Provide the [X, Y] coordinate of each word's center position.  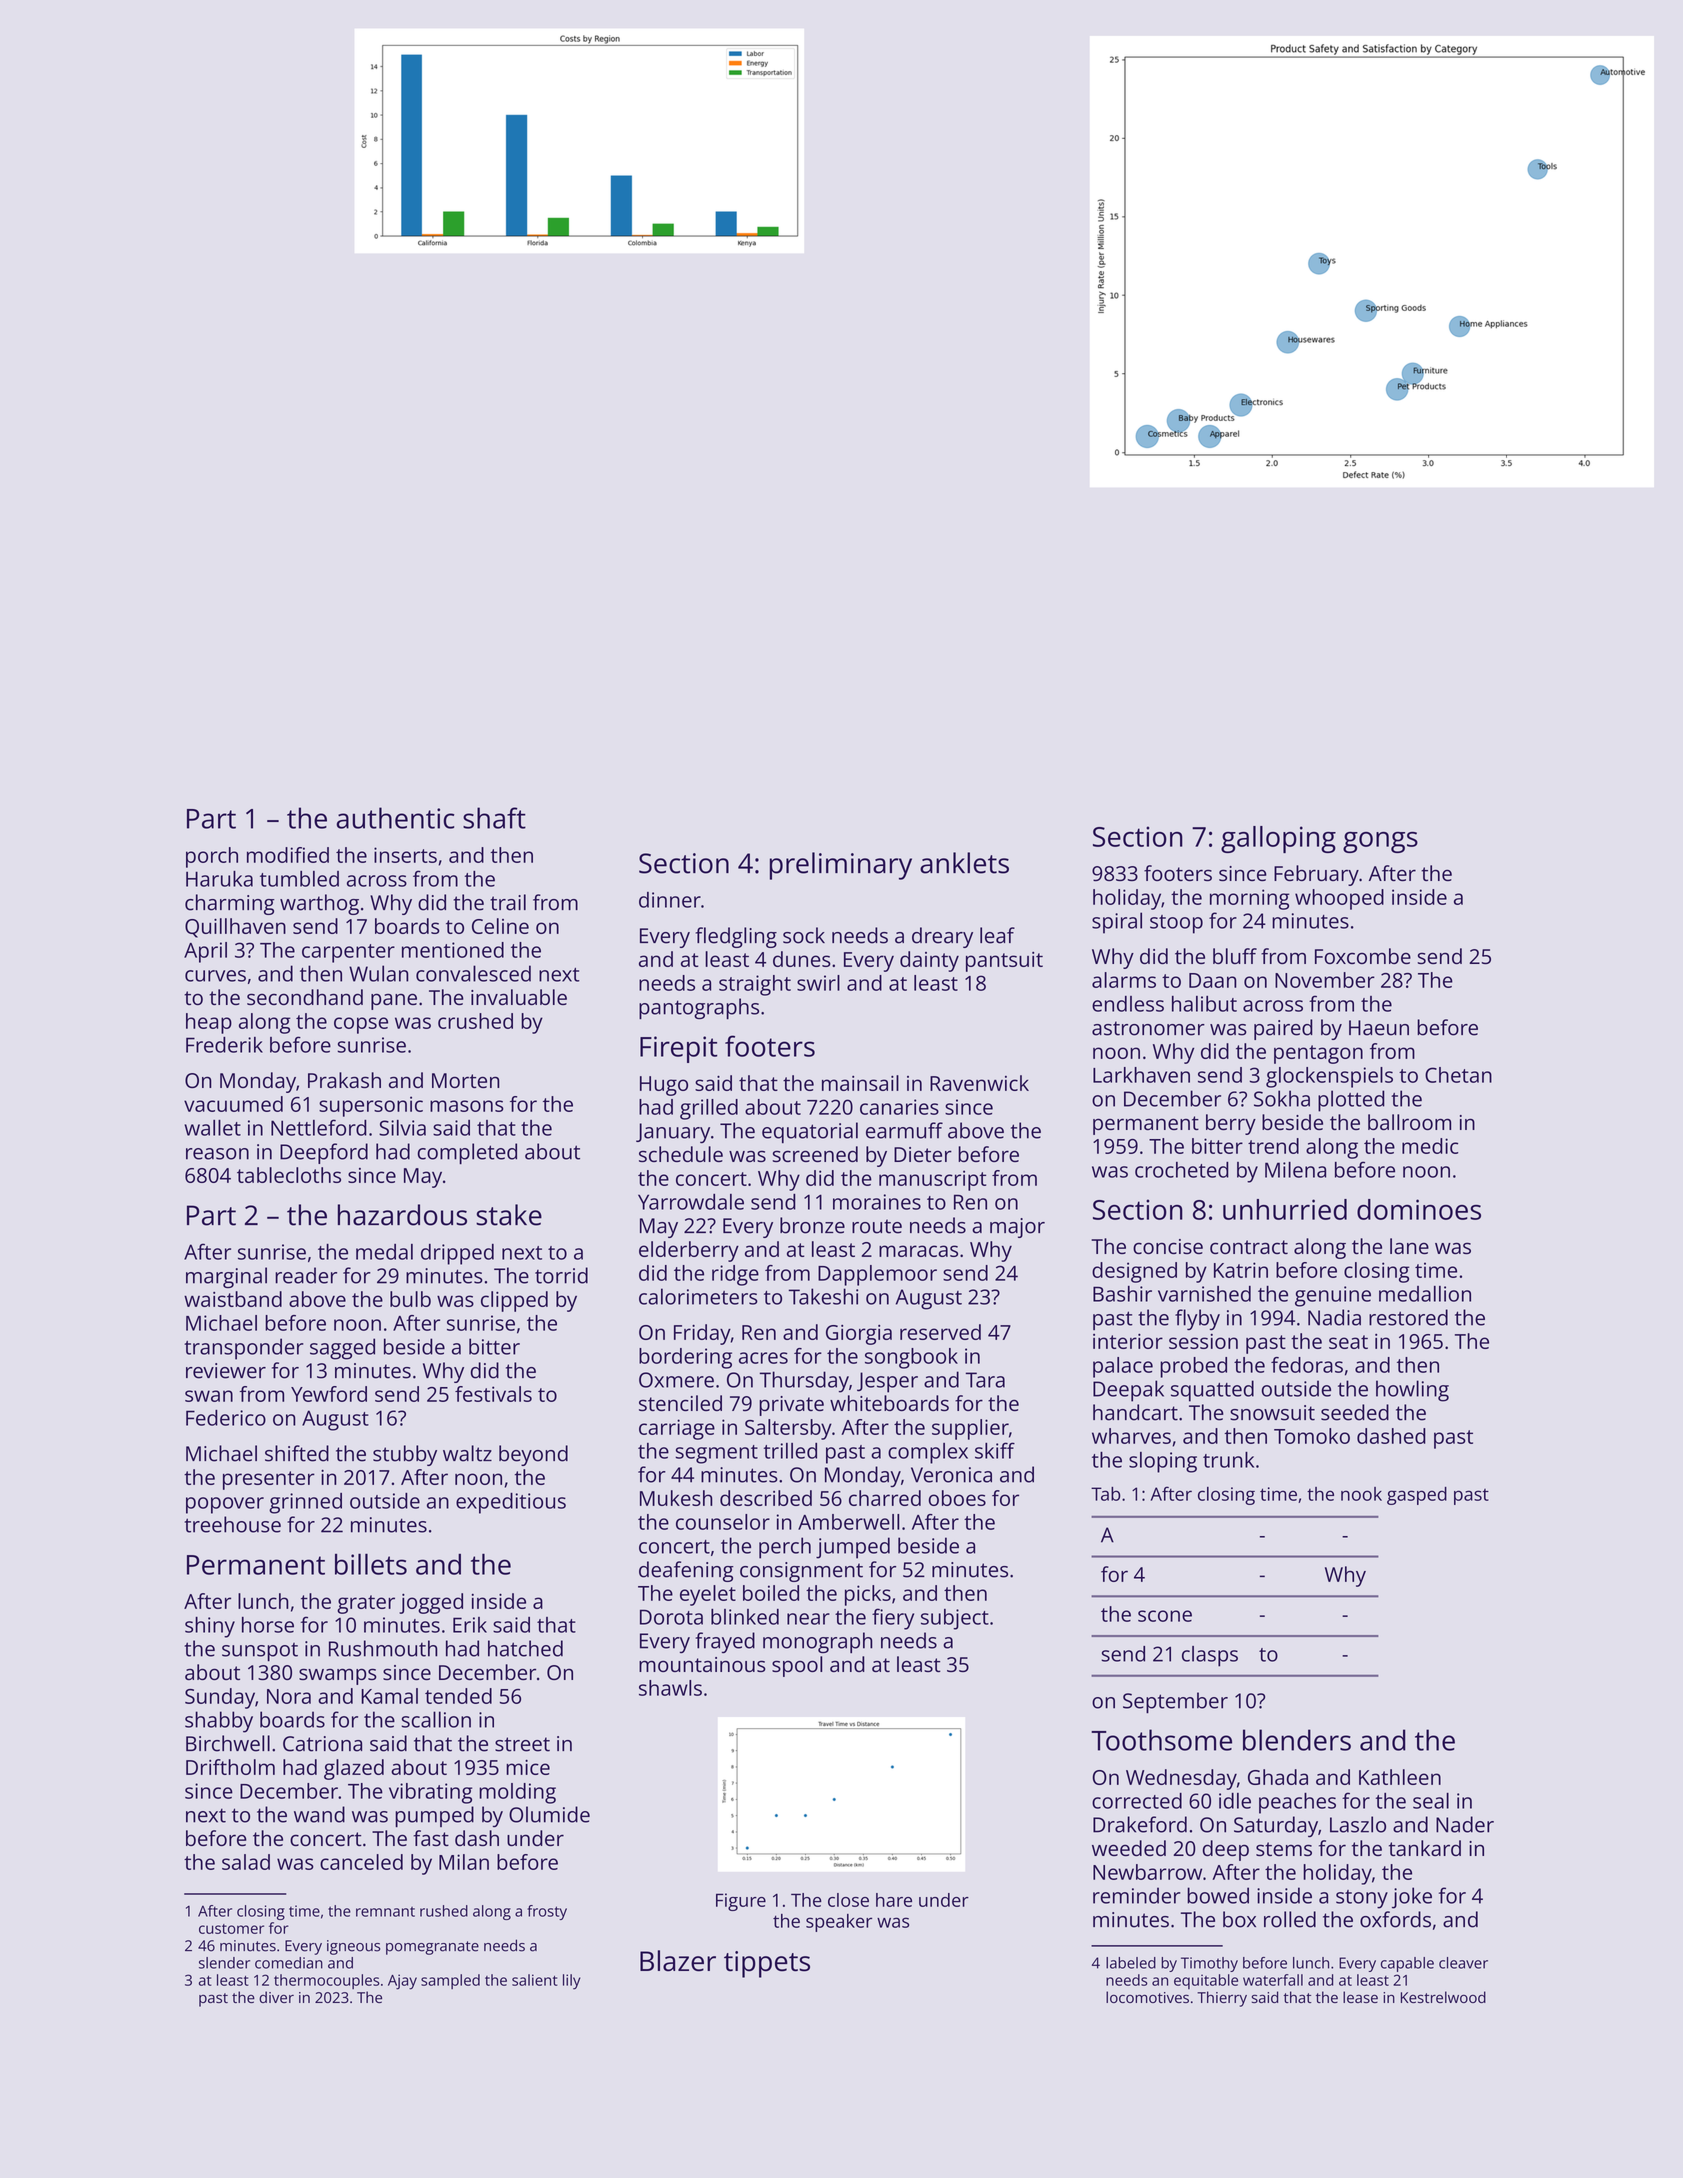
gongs [1380, 842]
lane [1409, 1246]
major [1017, 1228]
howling [1412, 1391]
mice [528, 1767]
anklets [964, 863]
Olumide [549, 1814]
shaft [494, 818]
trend [1273, 1146]
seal [1431, 1801]
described [766, 1498]
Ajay [402, 1982]
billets [371, 1564]
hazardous [402, 1215]
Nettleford [319, 1127]
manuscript [932, 1180]
